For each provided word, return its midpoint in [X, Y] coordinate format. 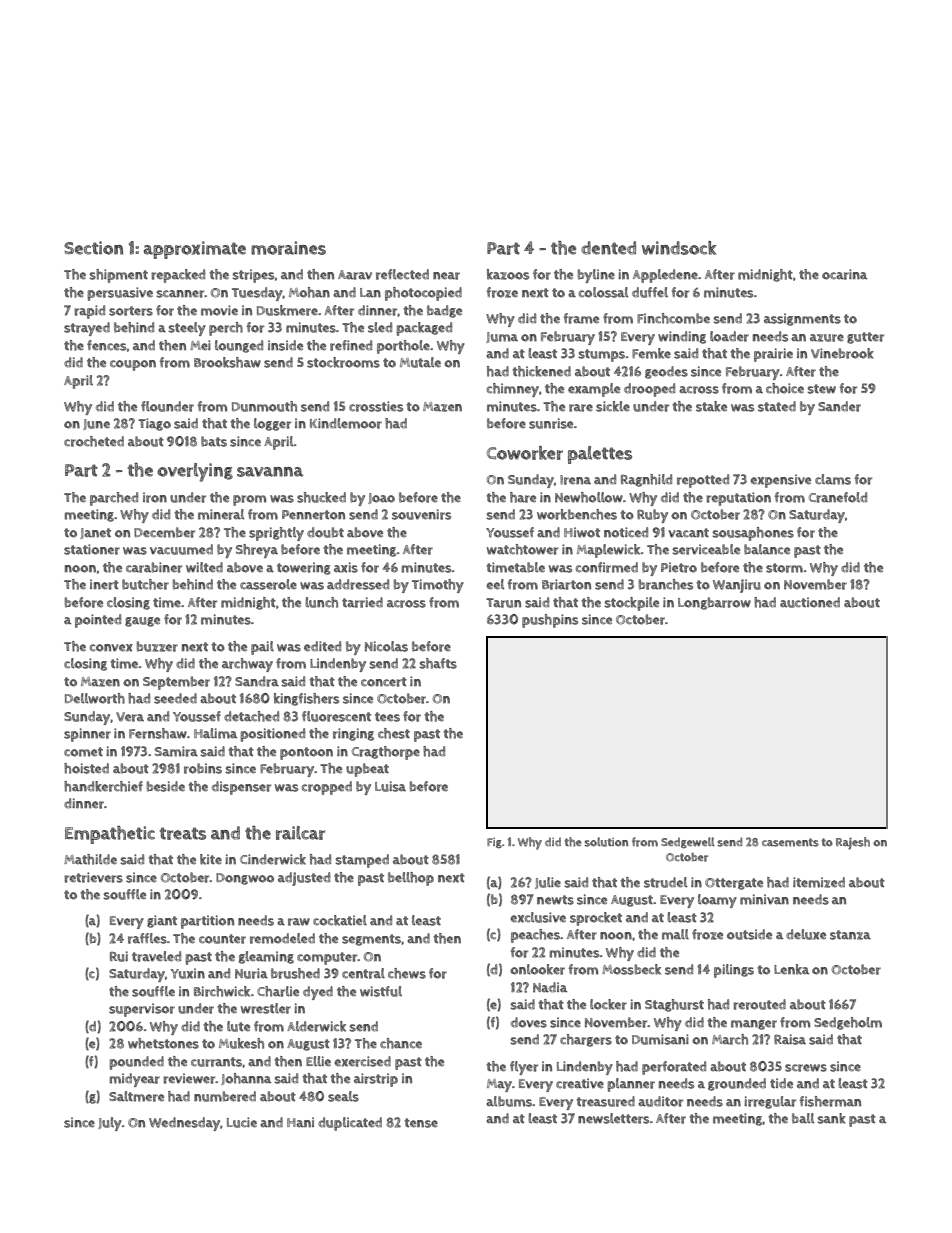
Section [93, 248]
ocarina [844, 274]
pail [262, 648]
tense [421, 1123]
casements [790, 842]
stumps [601, 355]
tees [387, 717]
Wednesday [184, 1124]
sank [831, 1118]
